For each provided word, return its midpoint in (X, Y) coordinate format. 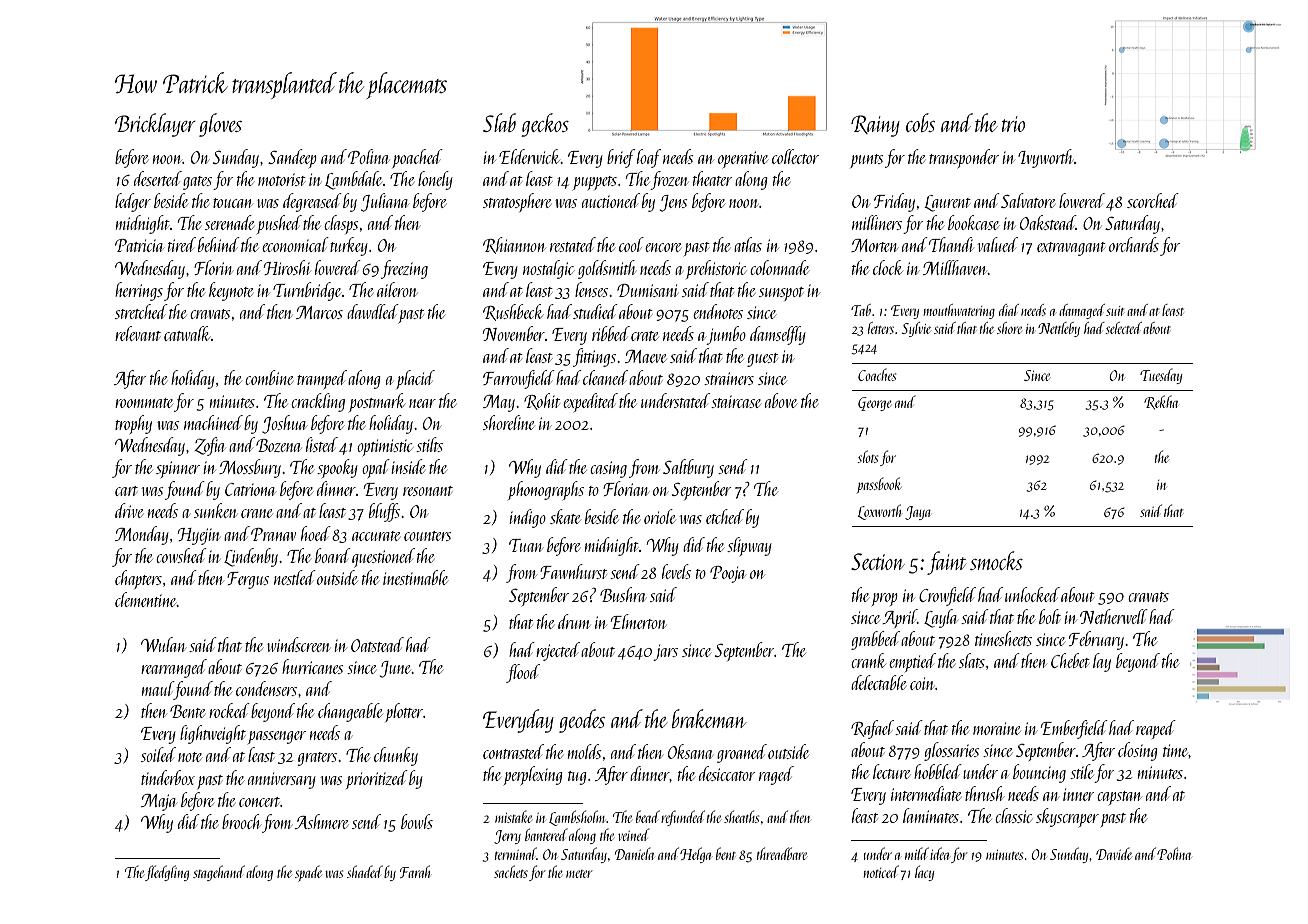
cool (631, 244)
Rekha (1161, 402)
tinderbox (168, 777)
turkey (348, 246)
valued (997, 244)
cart (126, 491)
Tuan (525, 545)
